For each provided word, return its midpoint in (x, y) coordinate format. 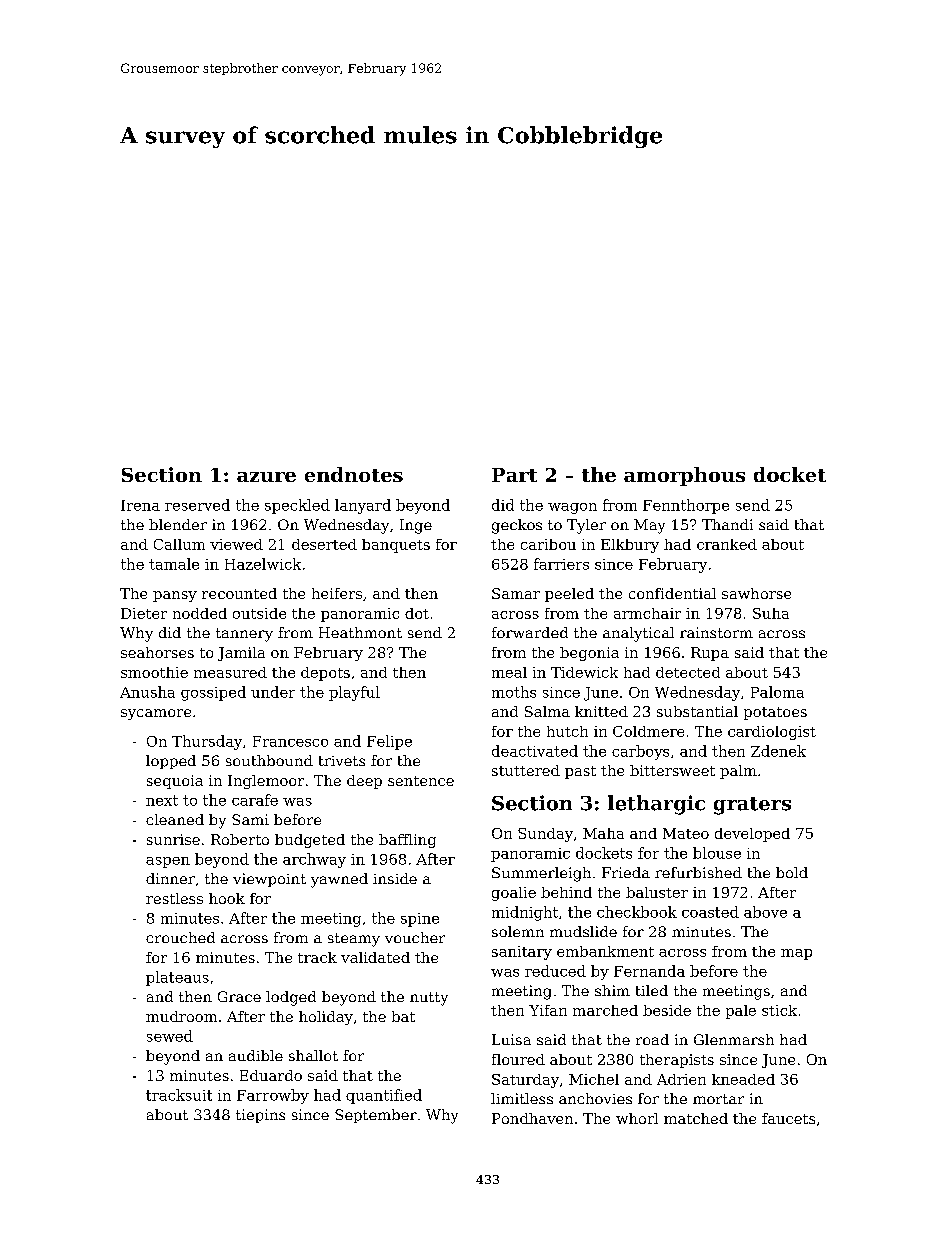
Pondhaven (532, 1118)
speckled (297, 506)
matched (696, 1118)
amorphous (684, 476)
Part (514, 475)
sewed (170, 1036)
